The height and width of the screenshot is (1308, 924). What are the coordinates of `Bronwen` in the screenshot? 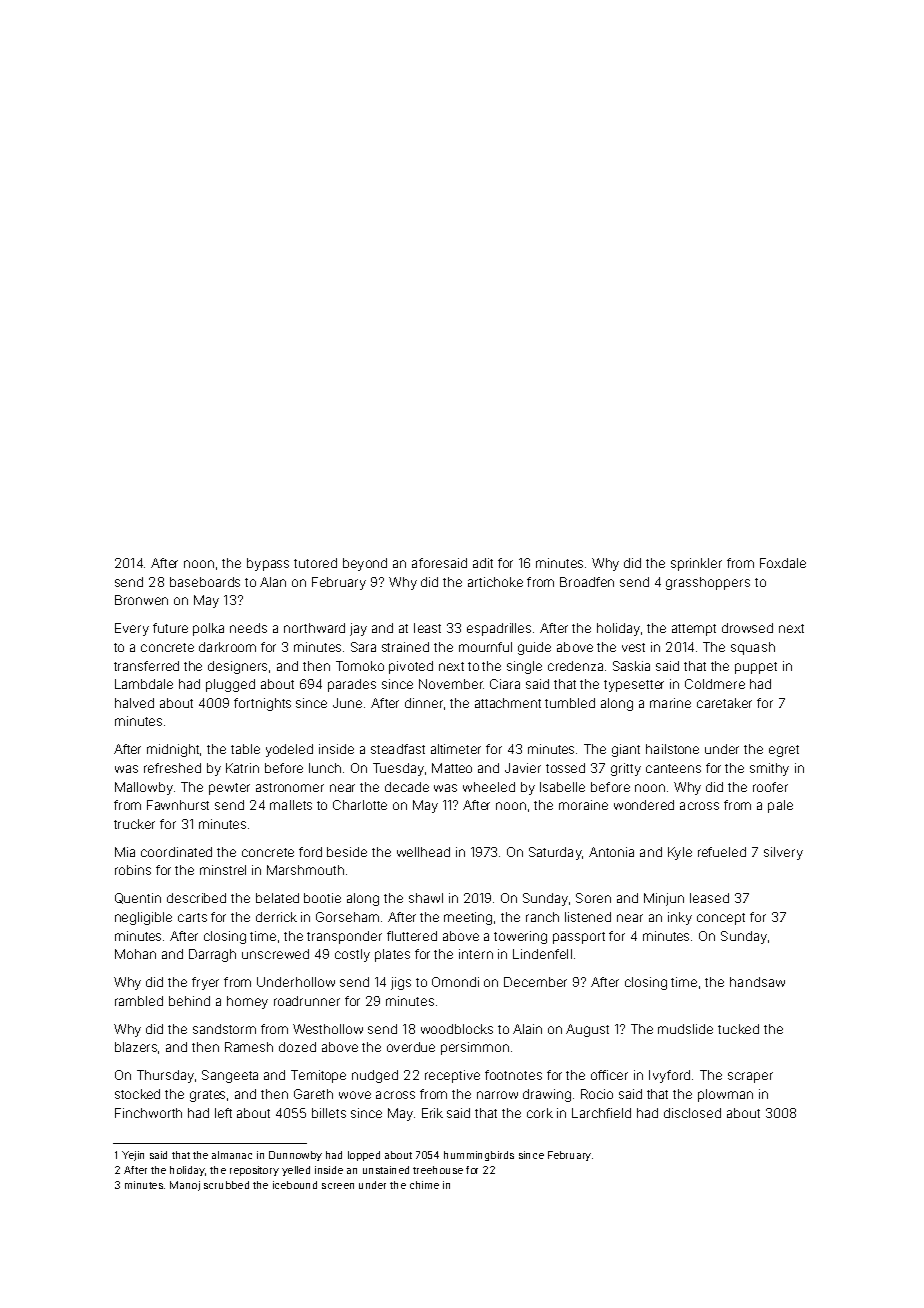 It's located at (141, 600).
